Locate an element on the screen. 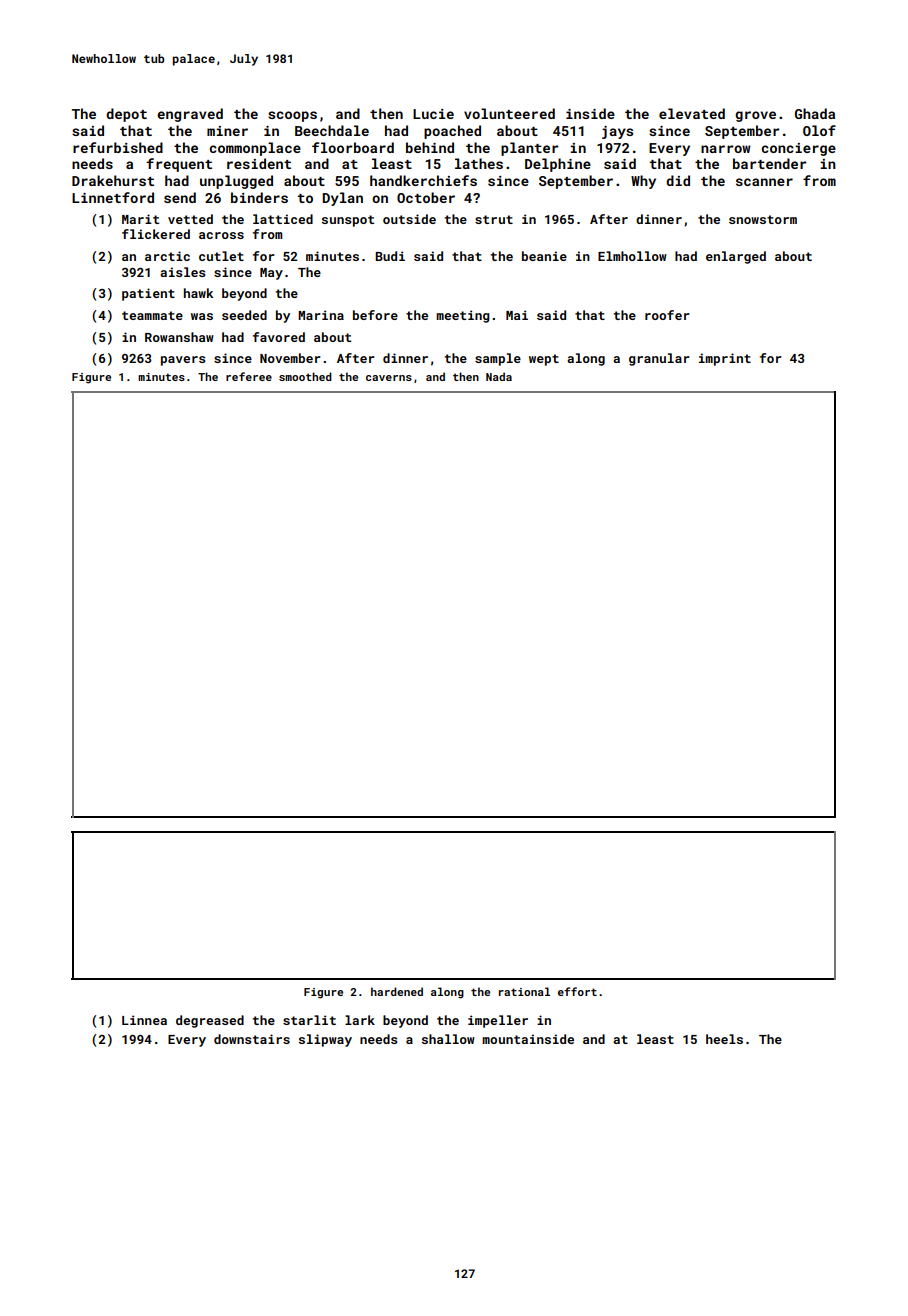 The width and height of the screenshot is (908, 1316). depot is located at coordinates (126, 115).
